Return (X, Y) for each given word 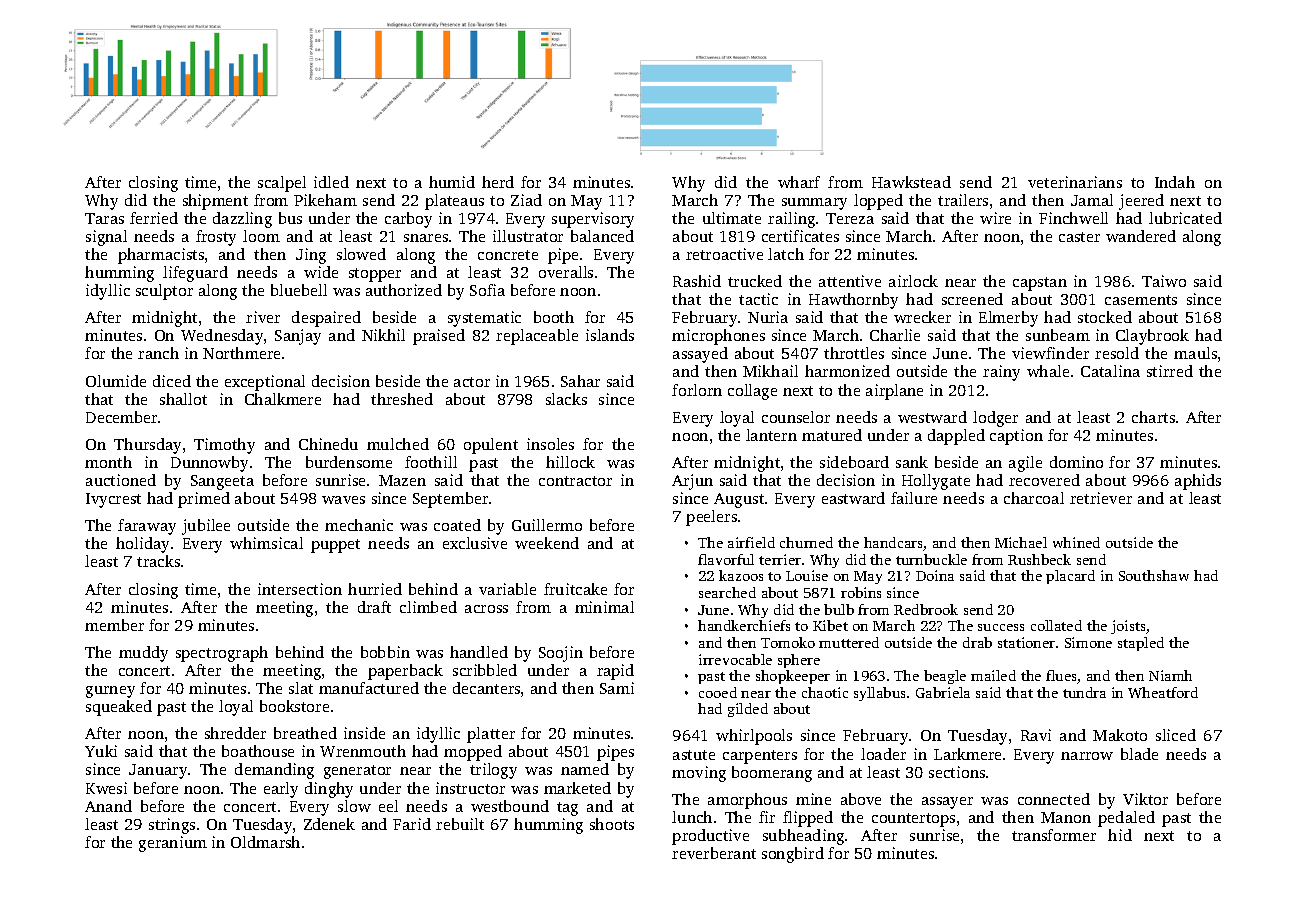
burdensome (349, 462)
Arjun (692, 482)
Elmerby (1008, 319)
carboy (408, 220)
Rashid (697, 281)
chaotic (825, 692)
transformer (1054, 835)
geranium (173, 844)
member (114, 625)
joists (1129, 627)
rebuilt (460, 824)
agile (1025, 464)
